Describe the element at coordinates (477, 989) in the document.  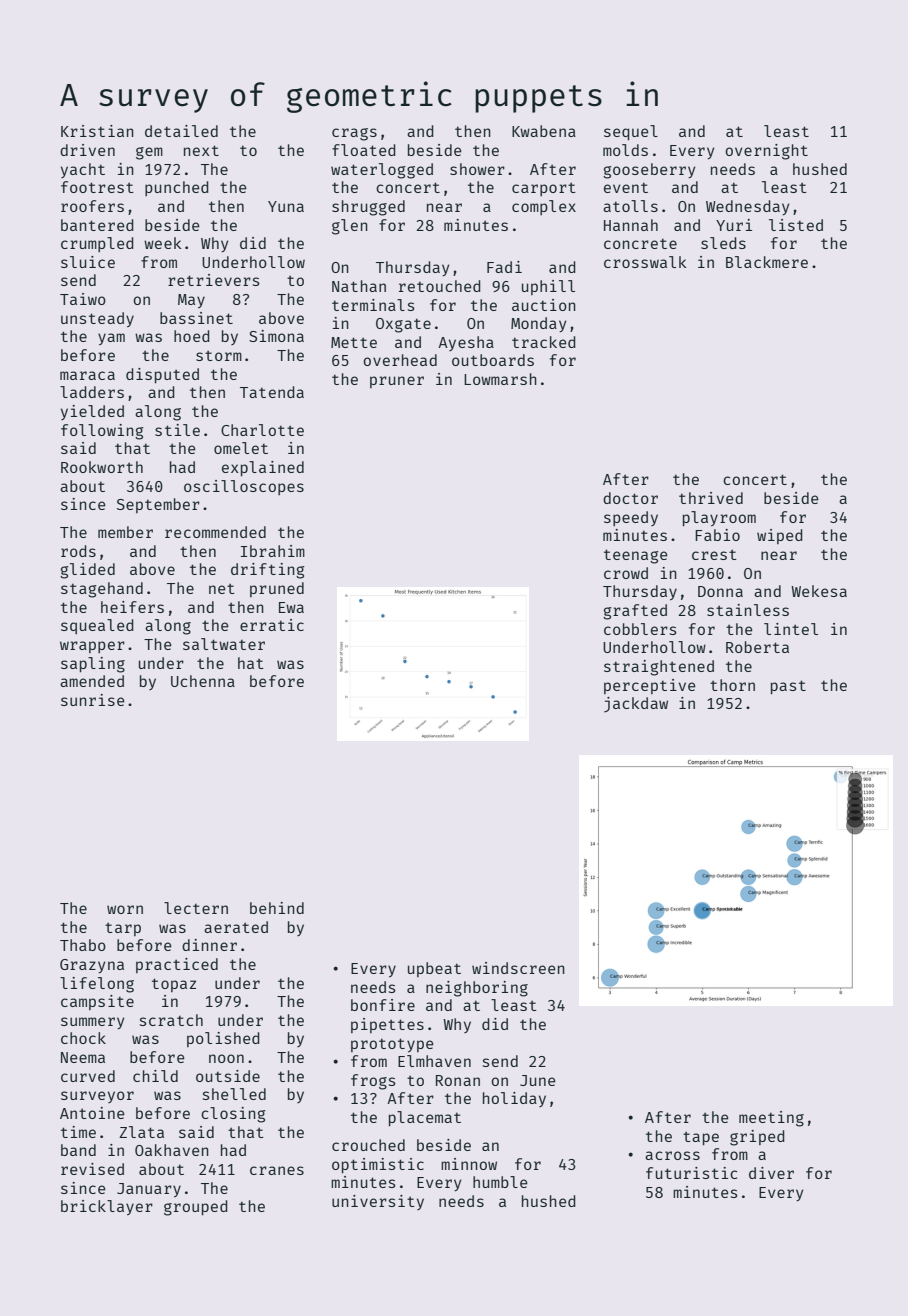
I see `neighboring` at that location.
